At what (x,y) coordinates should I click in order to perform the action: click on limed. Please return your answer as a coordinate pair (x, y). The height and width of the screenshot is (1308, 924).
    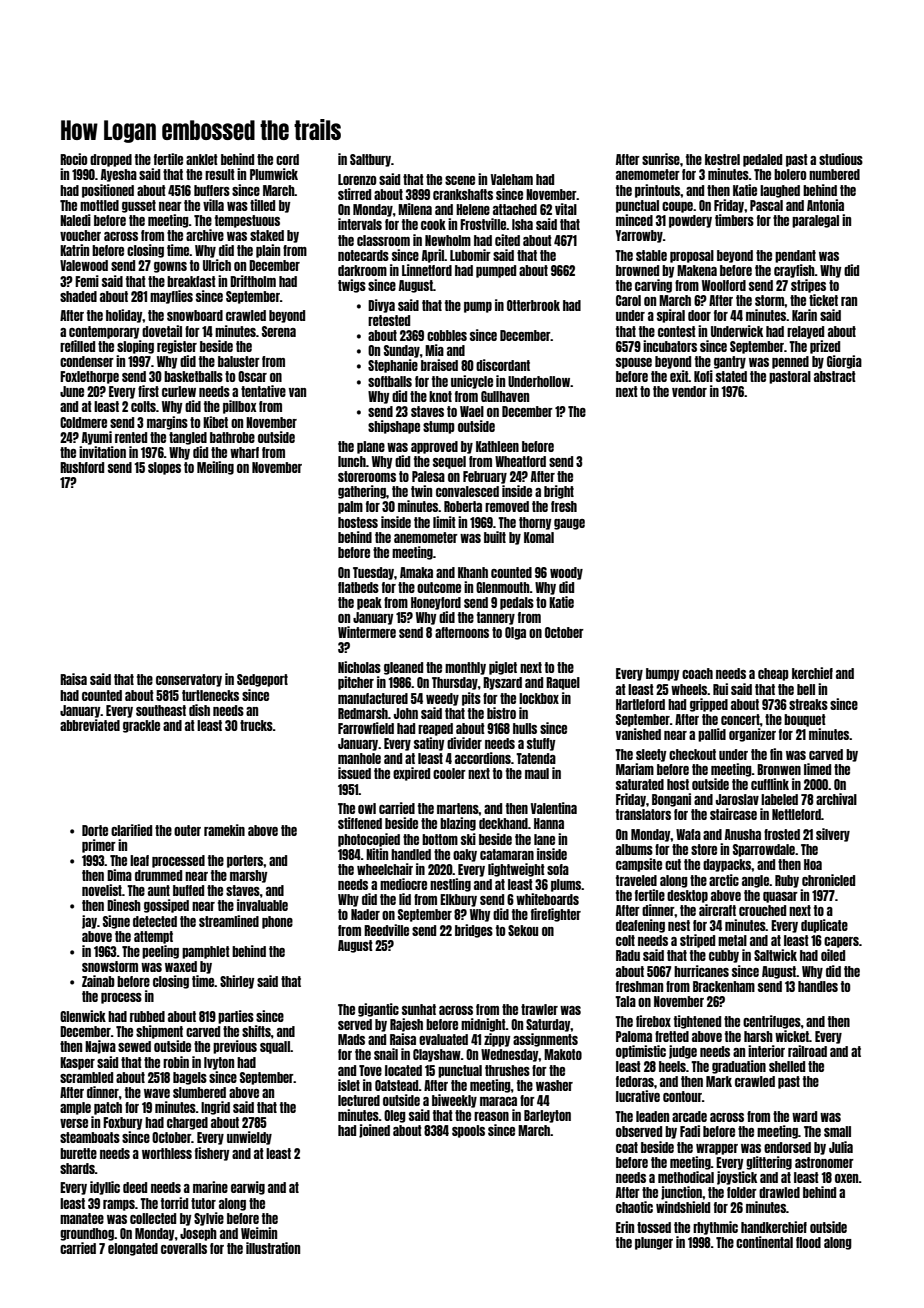
    Looking at the image, I should click on (817, 769).
